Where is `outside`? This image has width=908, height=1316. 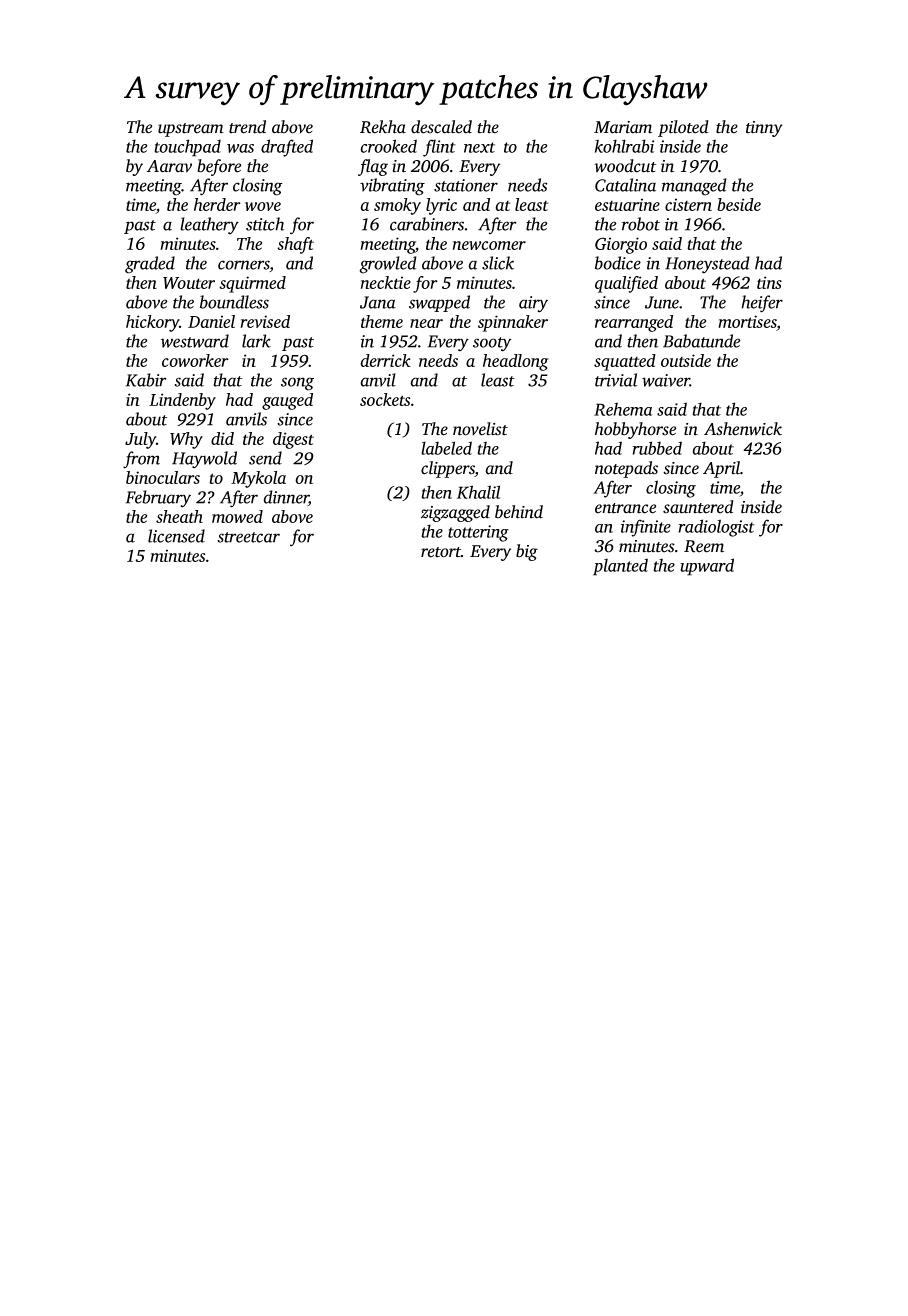
outside is located at coordinates (686, 360).
